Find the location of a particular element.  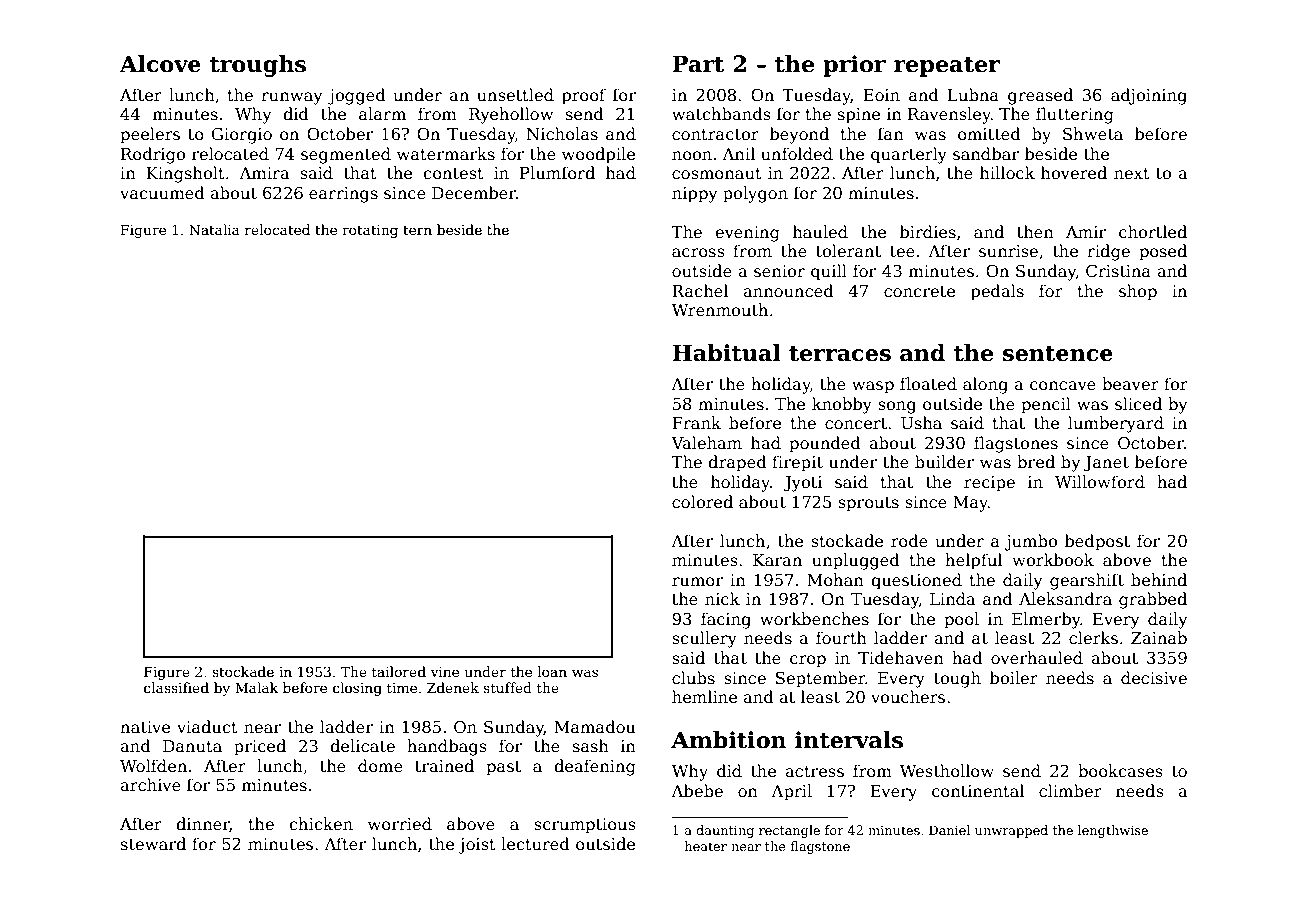

lectured is located at coordinates (535, 844).
